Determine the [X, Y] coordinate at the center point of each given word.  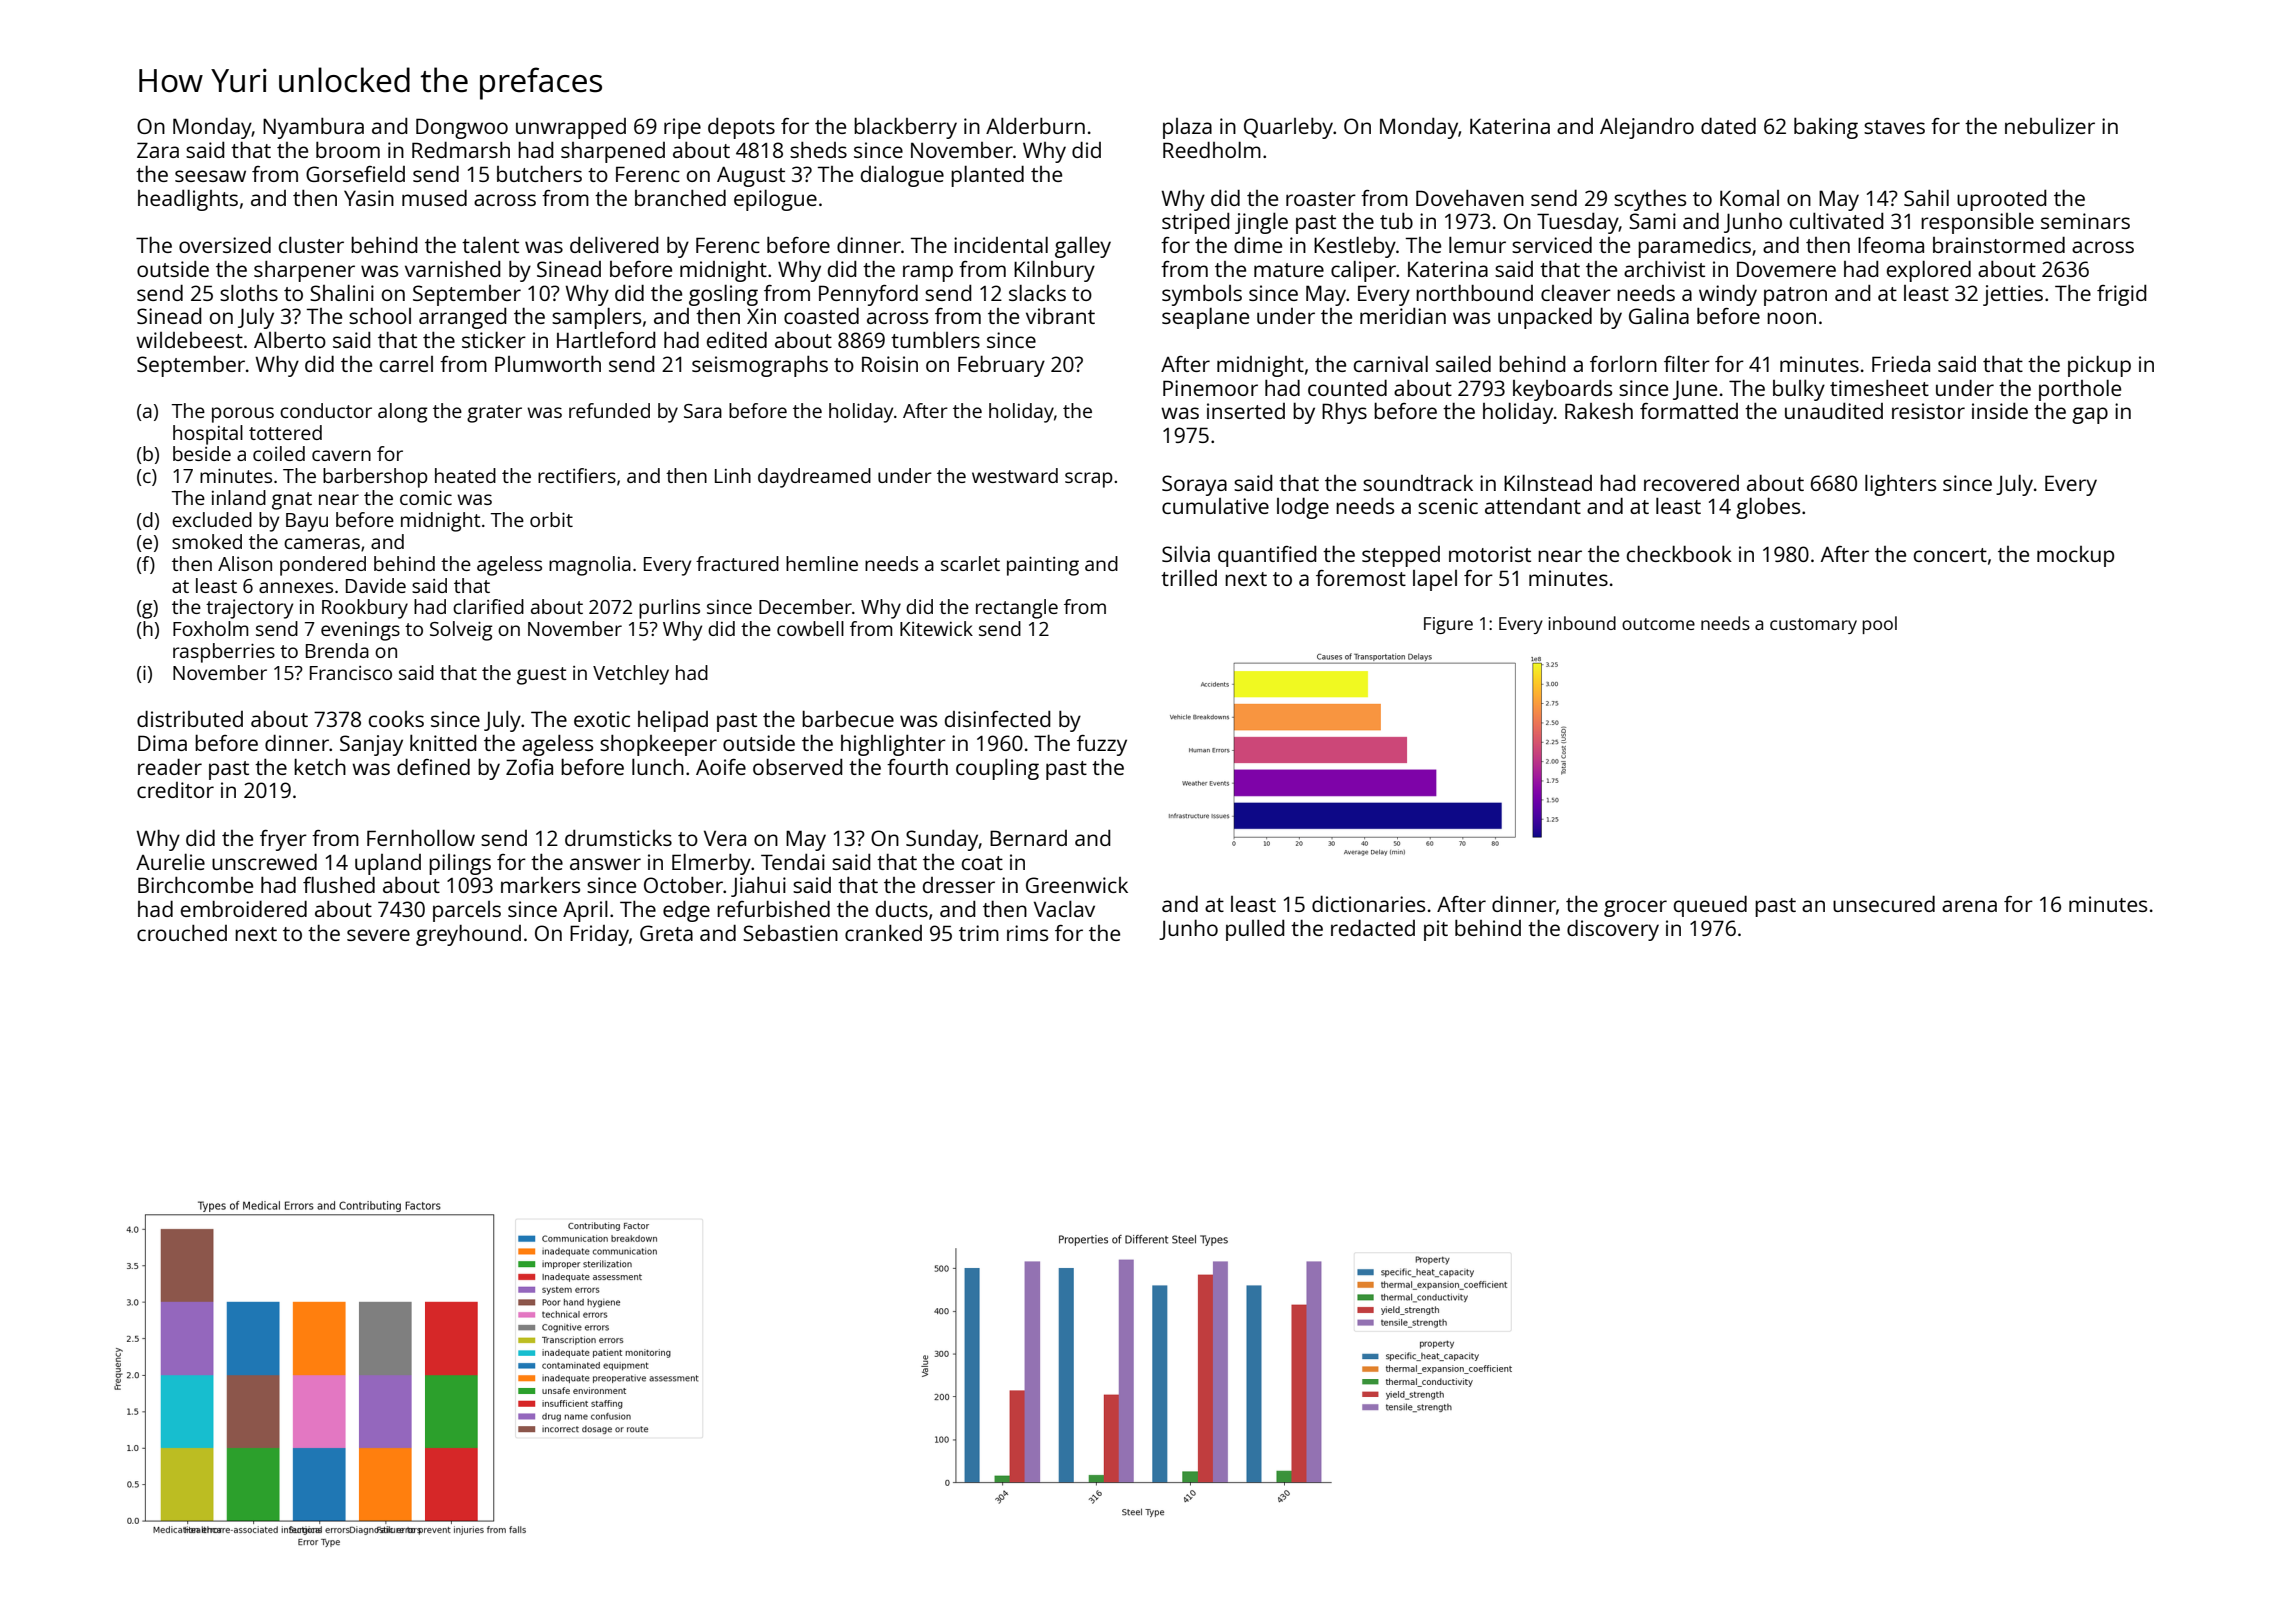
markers [540, 885]
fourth [917, 767]
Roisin [890, 364]
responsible [1977, 223]
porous [243, 415]
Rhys [1344, 413]
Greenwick [1077, 885]
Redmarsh [461, 149]
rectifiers [577, 475]
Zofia [529, 767]
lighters [1900, 485]
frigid [2122, 295]
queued [1710, 906]
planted [987, 176]
